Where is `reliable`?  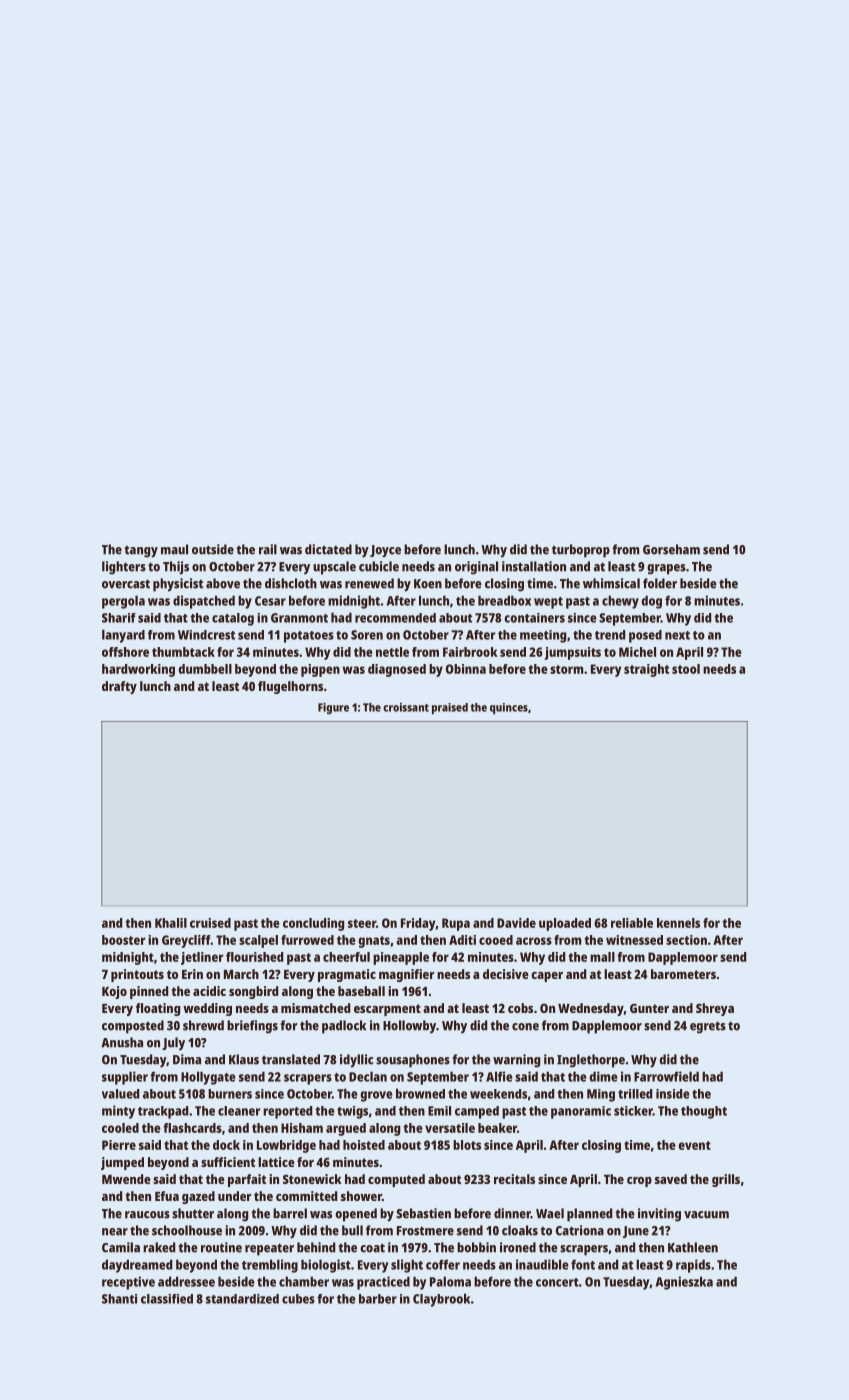 reliable is located at coordinates (632, 923).
